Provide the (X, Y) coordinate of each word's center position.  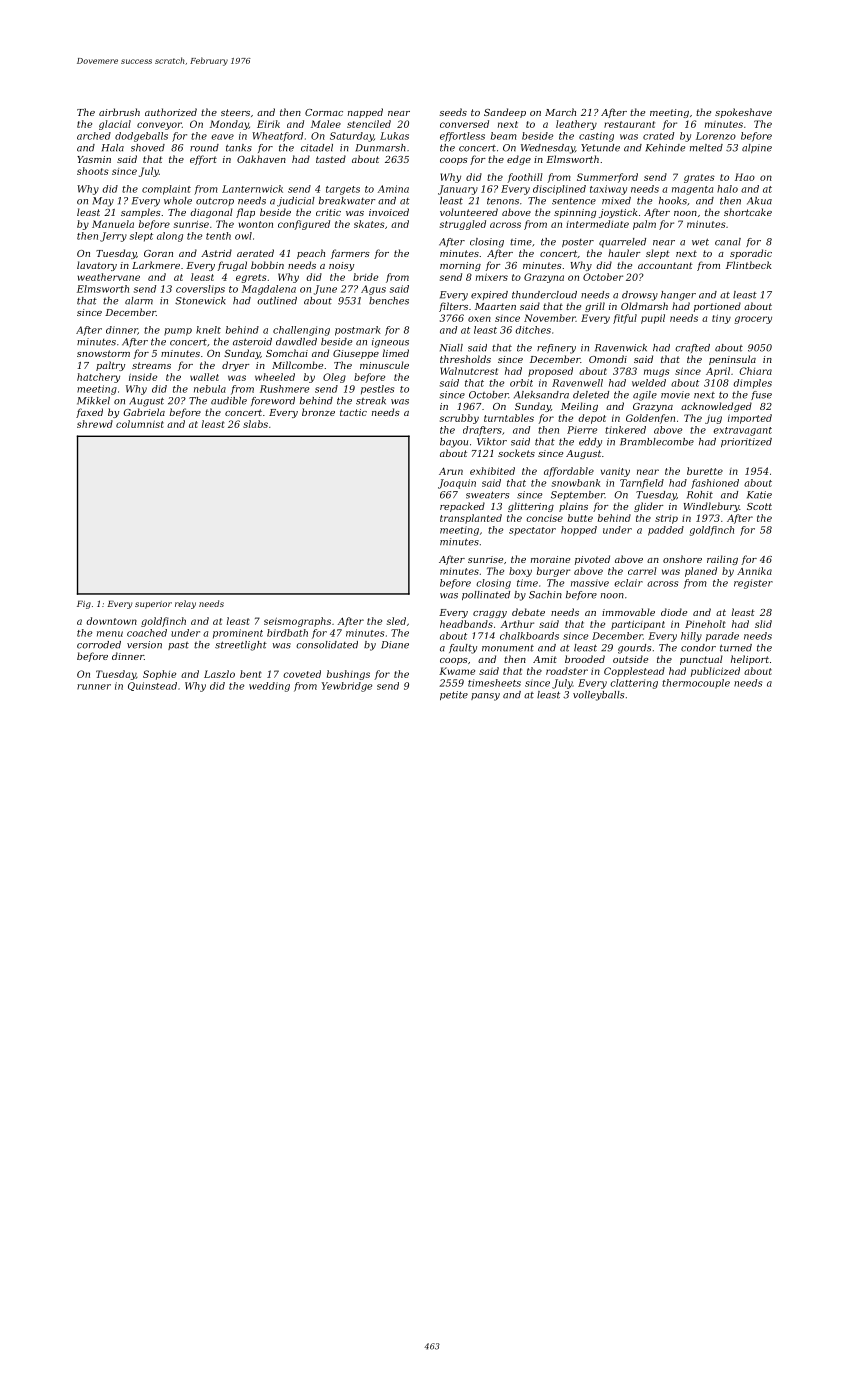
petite (454, 695)
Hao (745, 177)
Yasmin (94, 159)
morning (460, 266)
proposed (550, 372)
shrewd (95, 424)
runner (94, 687)
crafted (692, 348)
